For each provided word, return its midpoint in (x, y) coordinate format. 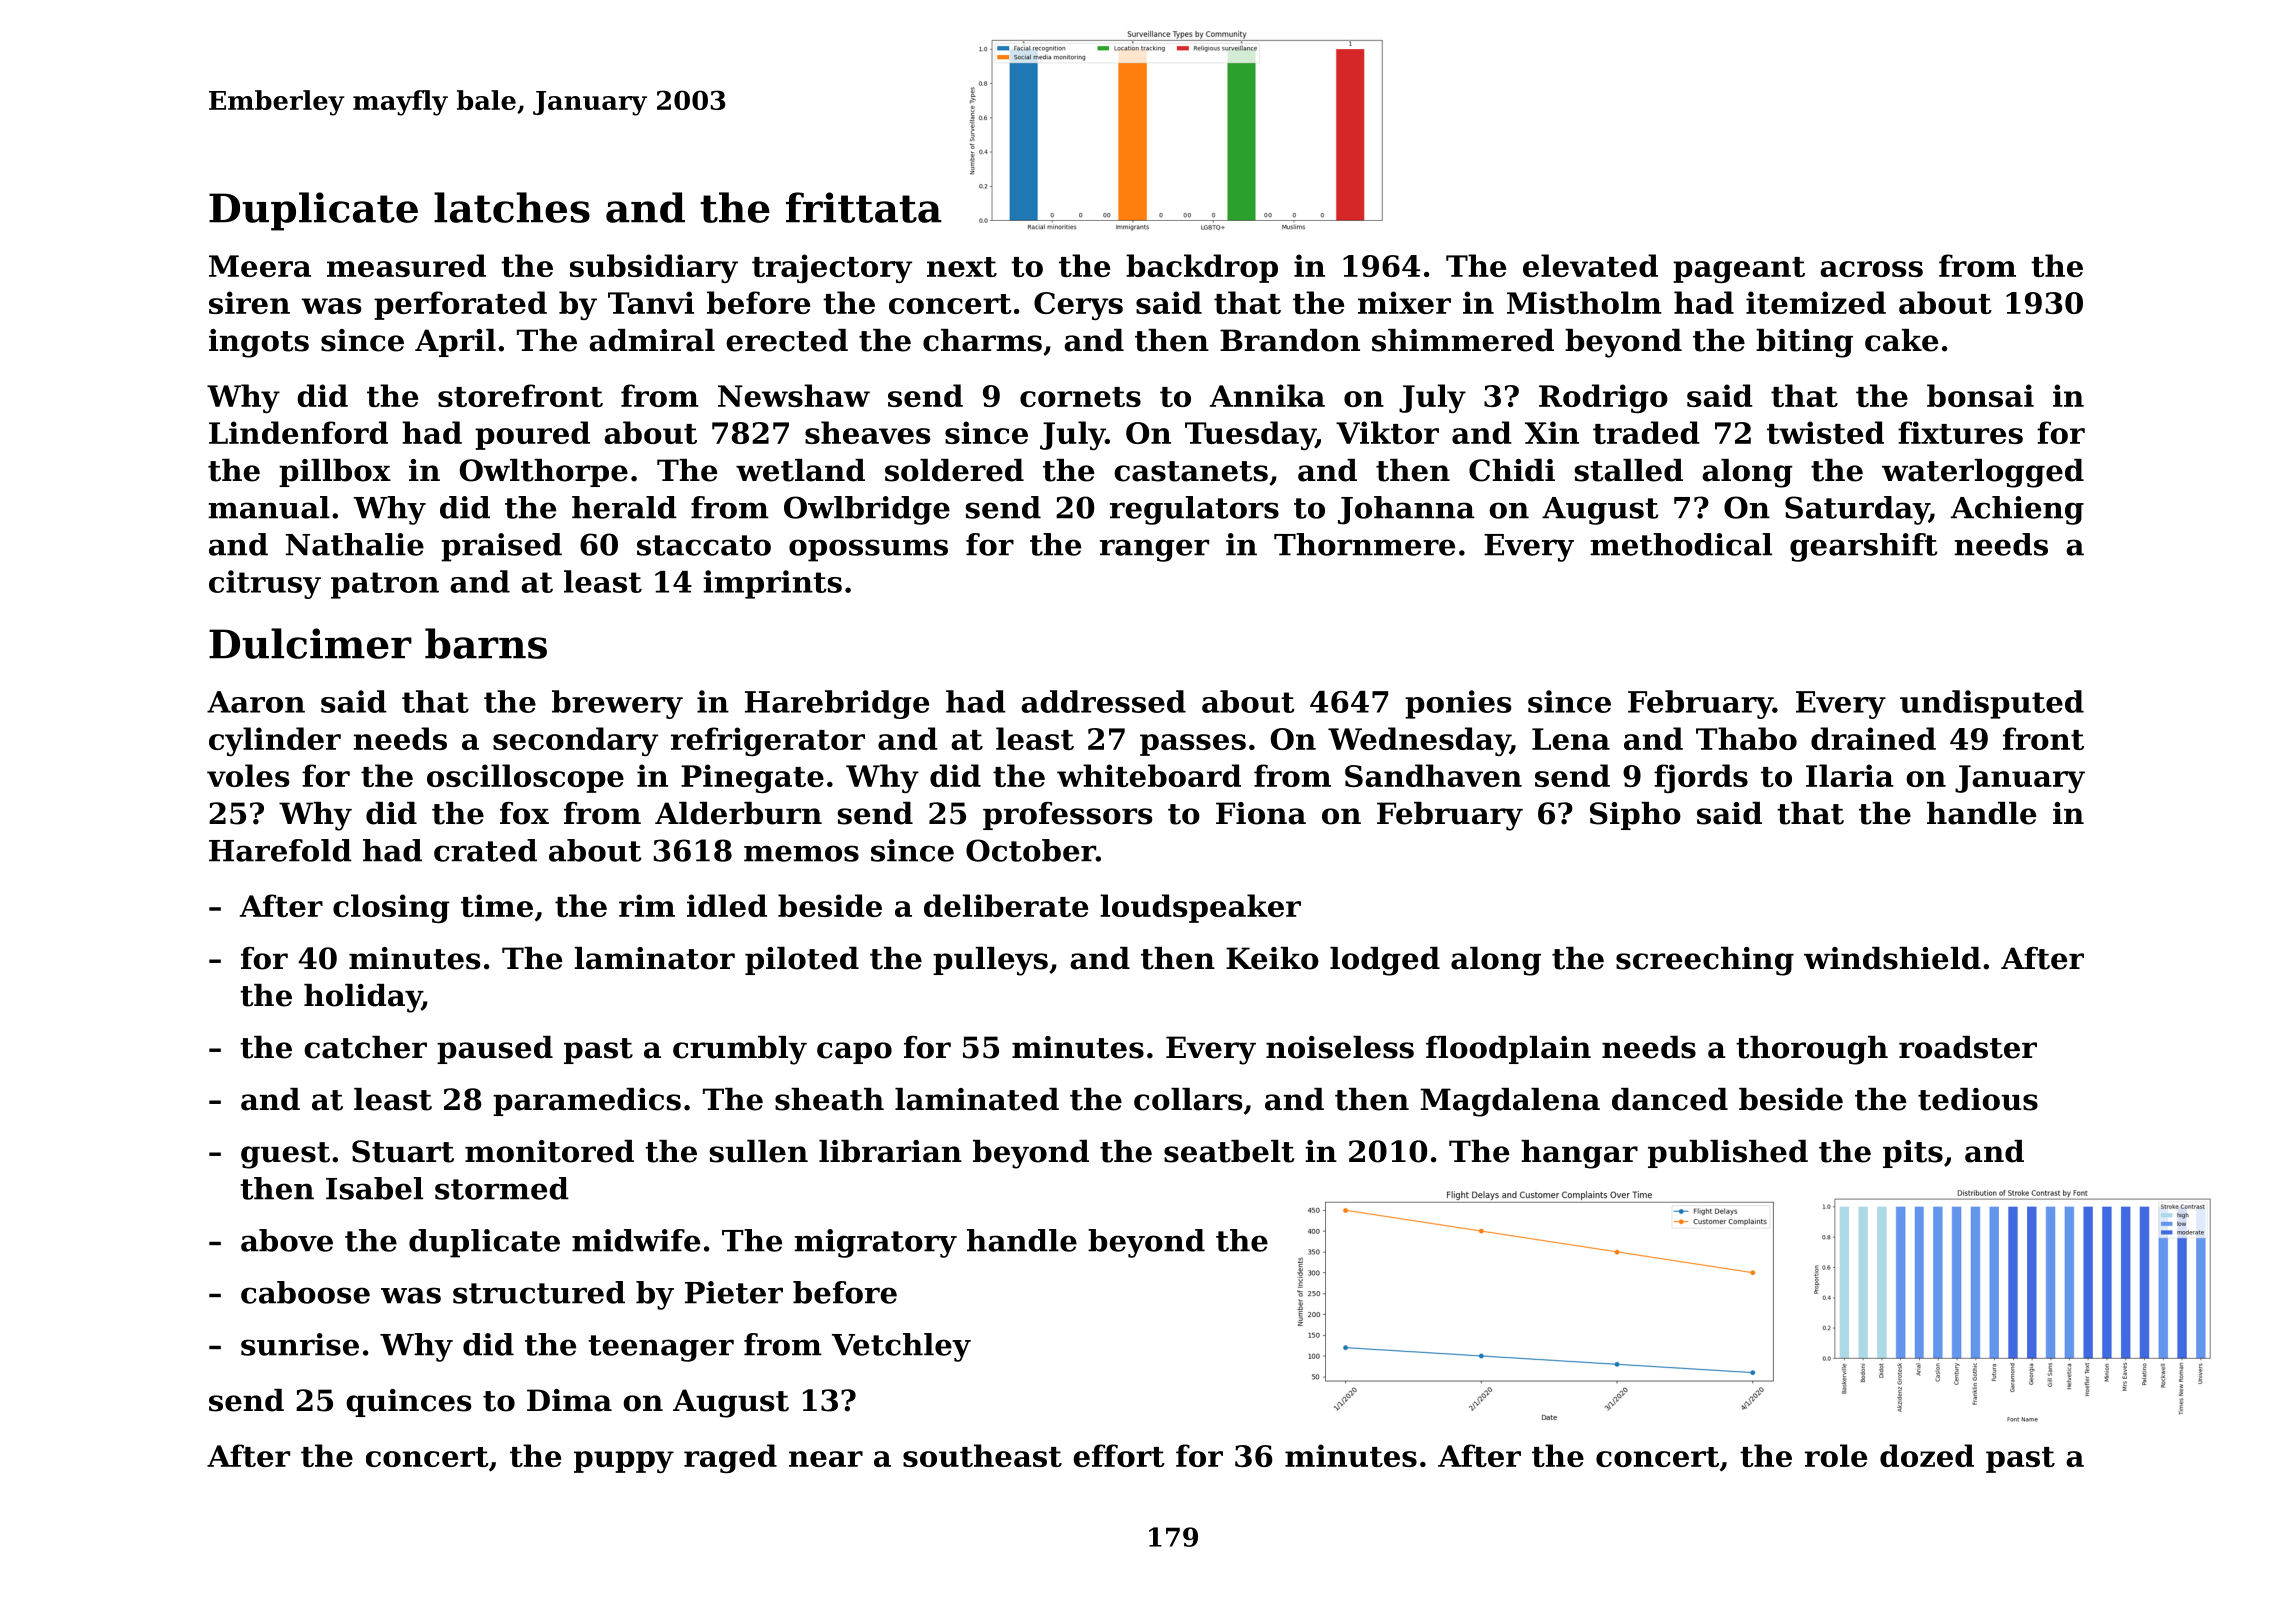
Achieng (2017, 510)
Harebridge (837, 704)
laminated (977, 1099)
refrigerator (768, 741)
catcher (365, 1047)
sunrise (300, 1344)
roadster (1968, 1047)
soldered (954, 470)
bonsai (1980, 395)
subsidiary (654, 268)
